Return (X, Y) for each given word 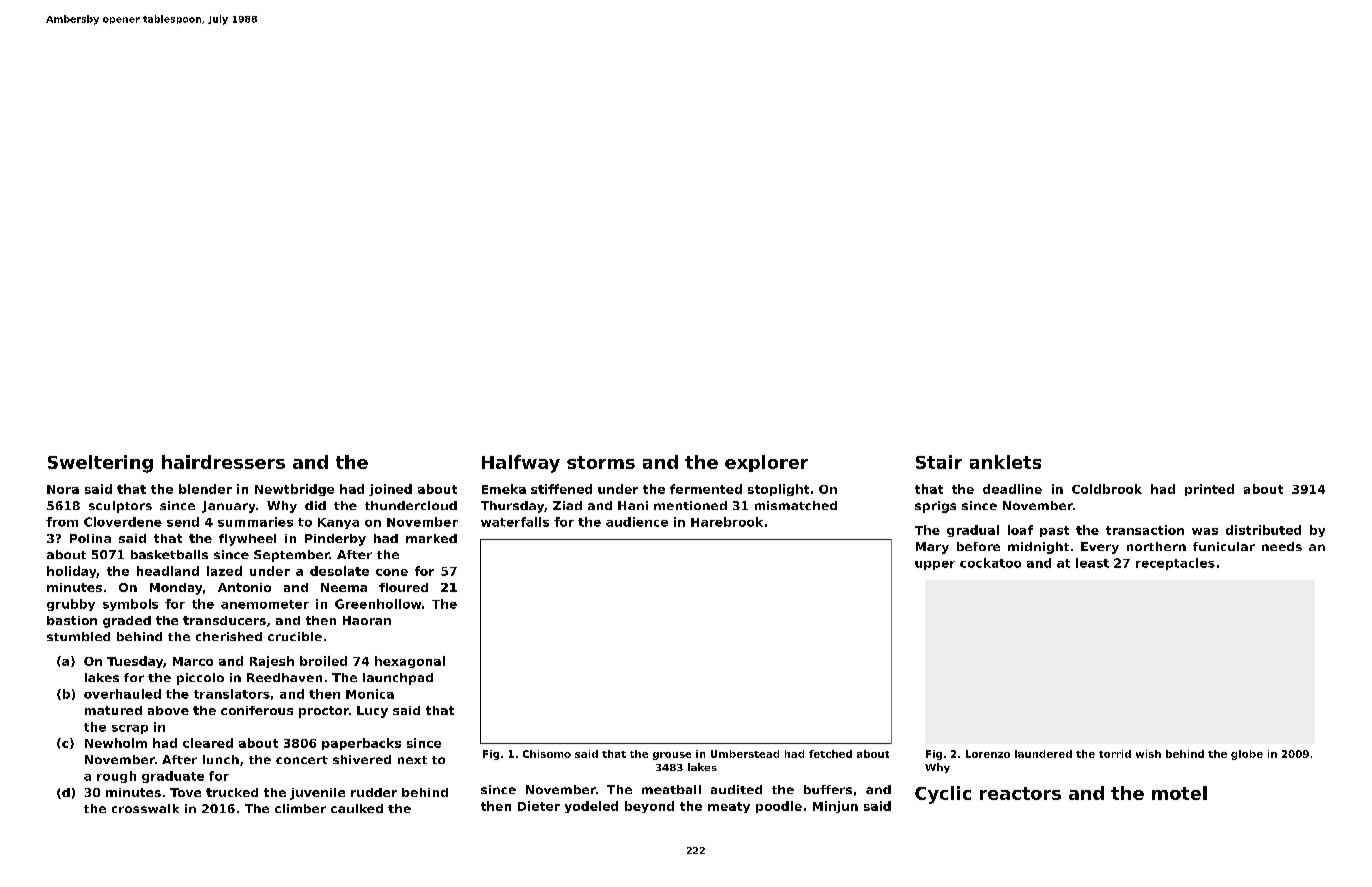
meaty (729, 807)
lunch (221, 759)
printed (1209, 490)
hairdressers (223, 462)
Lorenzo (988, 754)
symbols (130, 605)
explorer (766, 463)
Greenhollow (378, 604)
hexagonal (410, 662)
